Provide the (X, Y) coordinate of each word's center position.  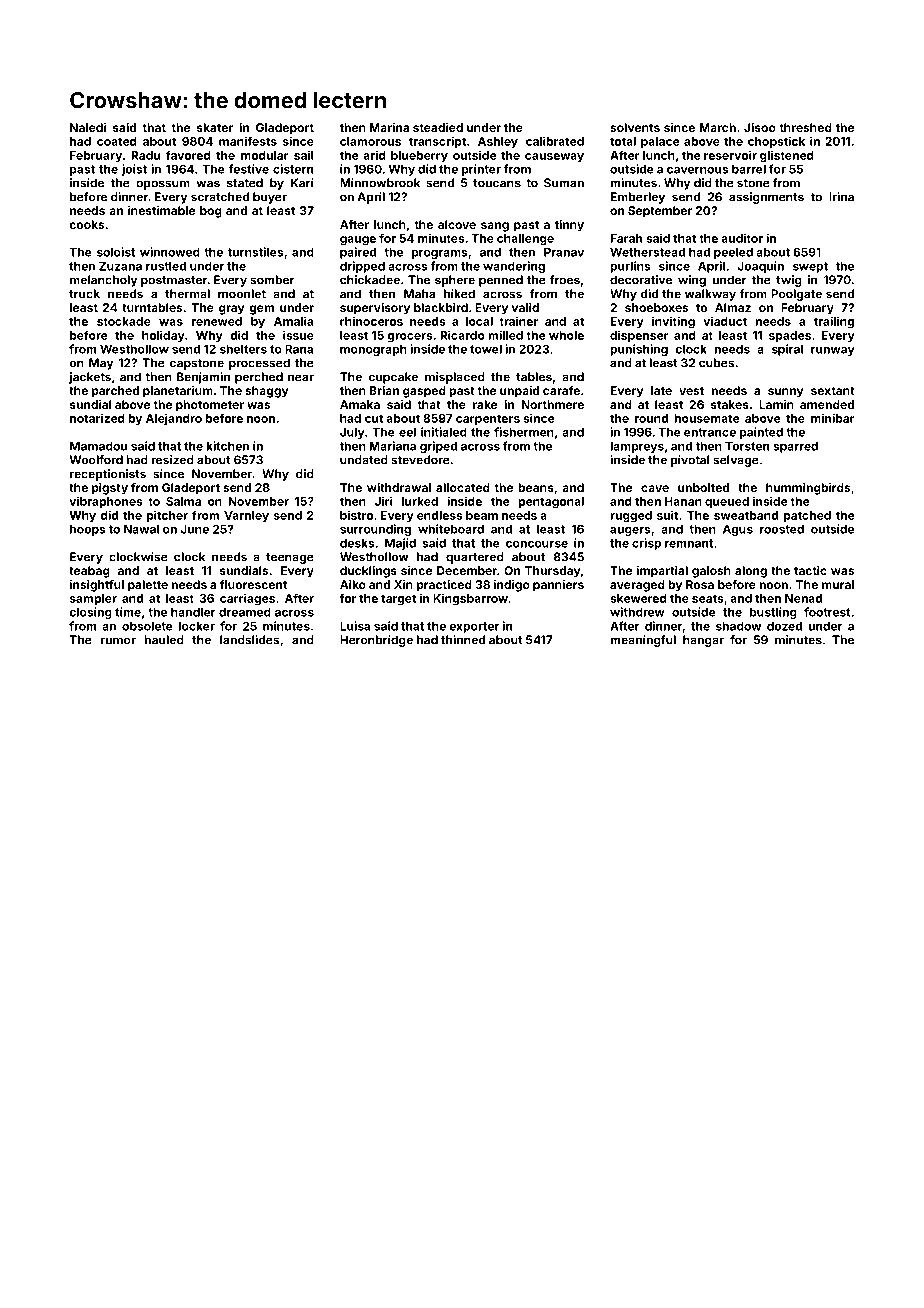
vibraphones (106, 502)
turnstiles (256, 252)
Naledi (88, 127)
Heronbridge (376, 641)
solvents (635, 127)
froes (565, 280)
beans (536, 487)
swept (810, 267)
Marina (389, 127)
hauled (164, 640)
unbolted (703, 487)
